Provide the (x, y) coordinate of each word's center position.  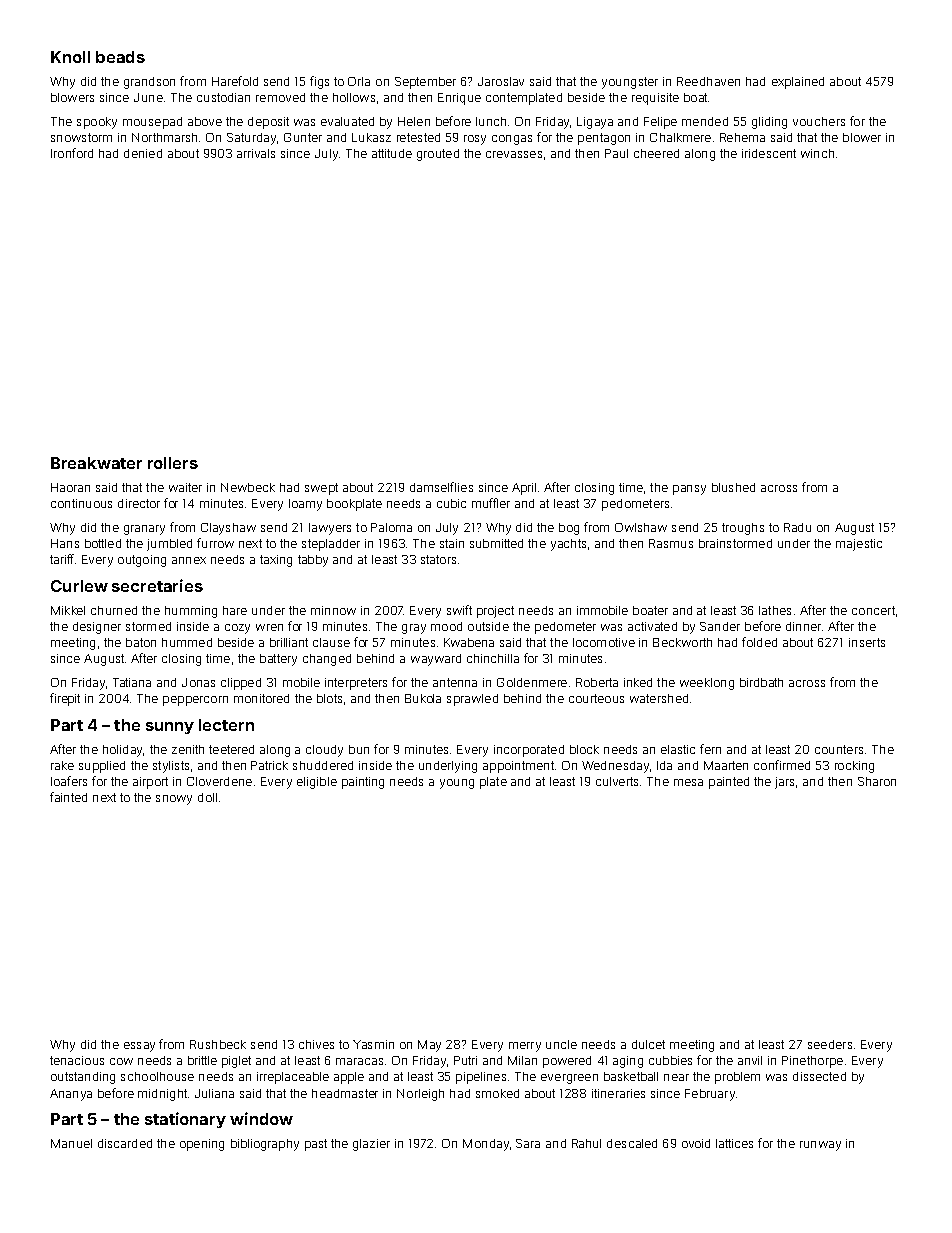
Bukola (423, 698)
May (429, 1046)
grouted (438, 155)
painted (729, 783)
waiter (185, 487)
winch (817, 153)
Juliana (214, 1093)
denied (143, 153)
